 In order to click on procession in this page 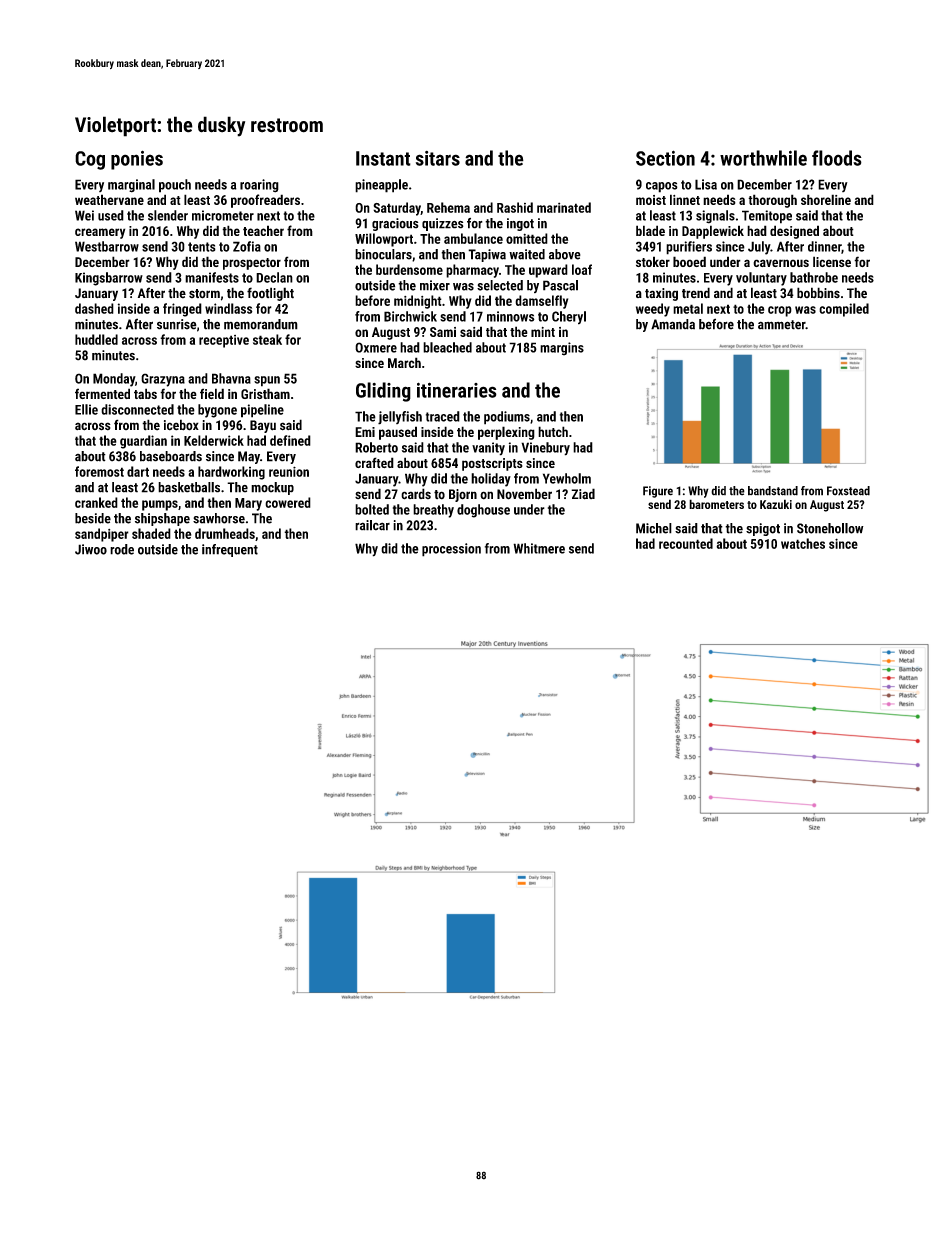, I will do `click(451, 550)`.
